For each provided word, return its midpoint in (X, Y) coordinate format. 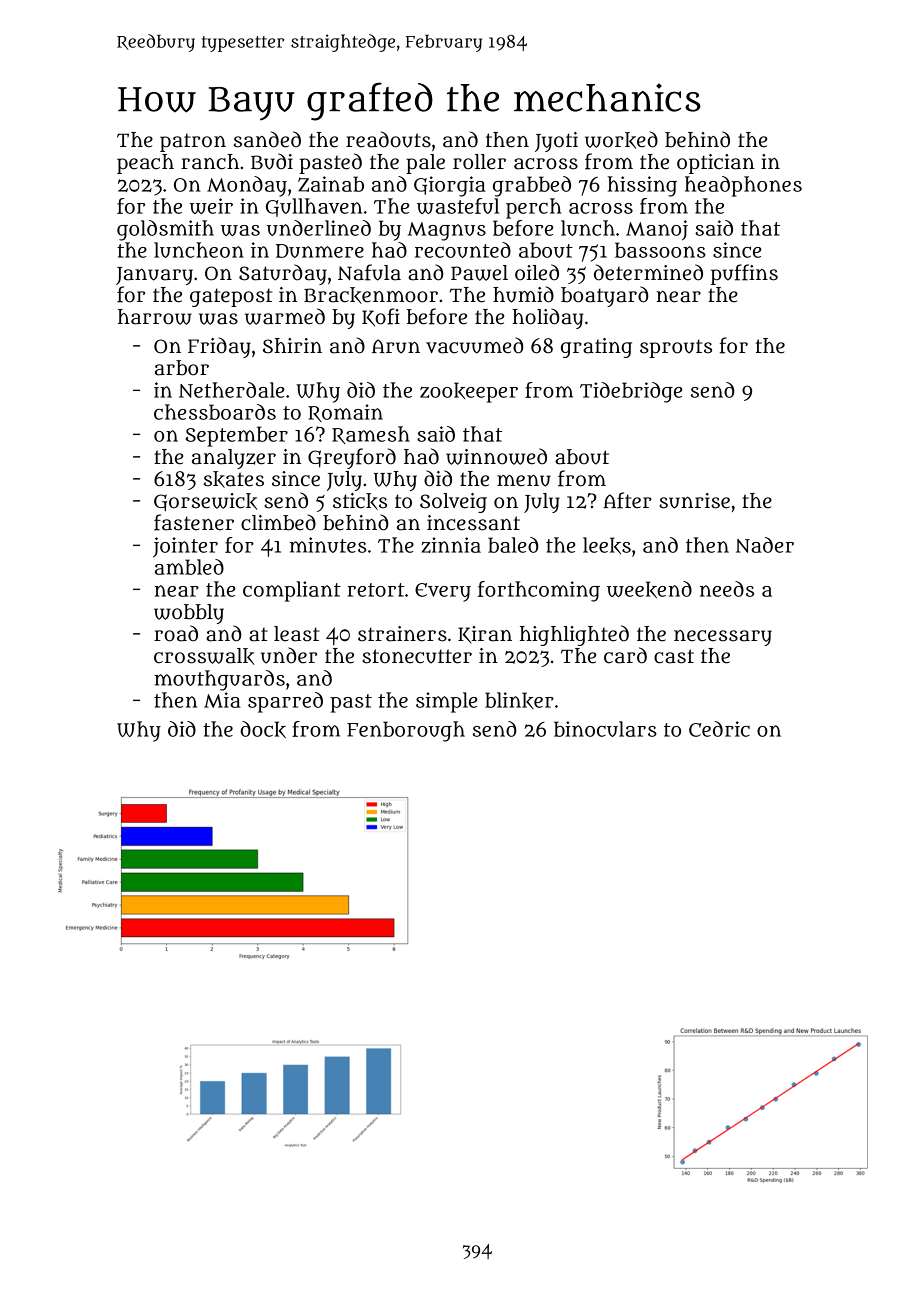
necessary (723, 638)
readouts (388, 139)
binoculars (605, 729)
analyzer (234, 459)
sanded (267, 139)
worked (621, 140)
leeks (607, 545)
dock (263, 729)
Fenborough (406, 731)
